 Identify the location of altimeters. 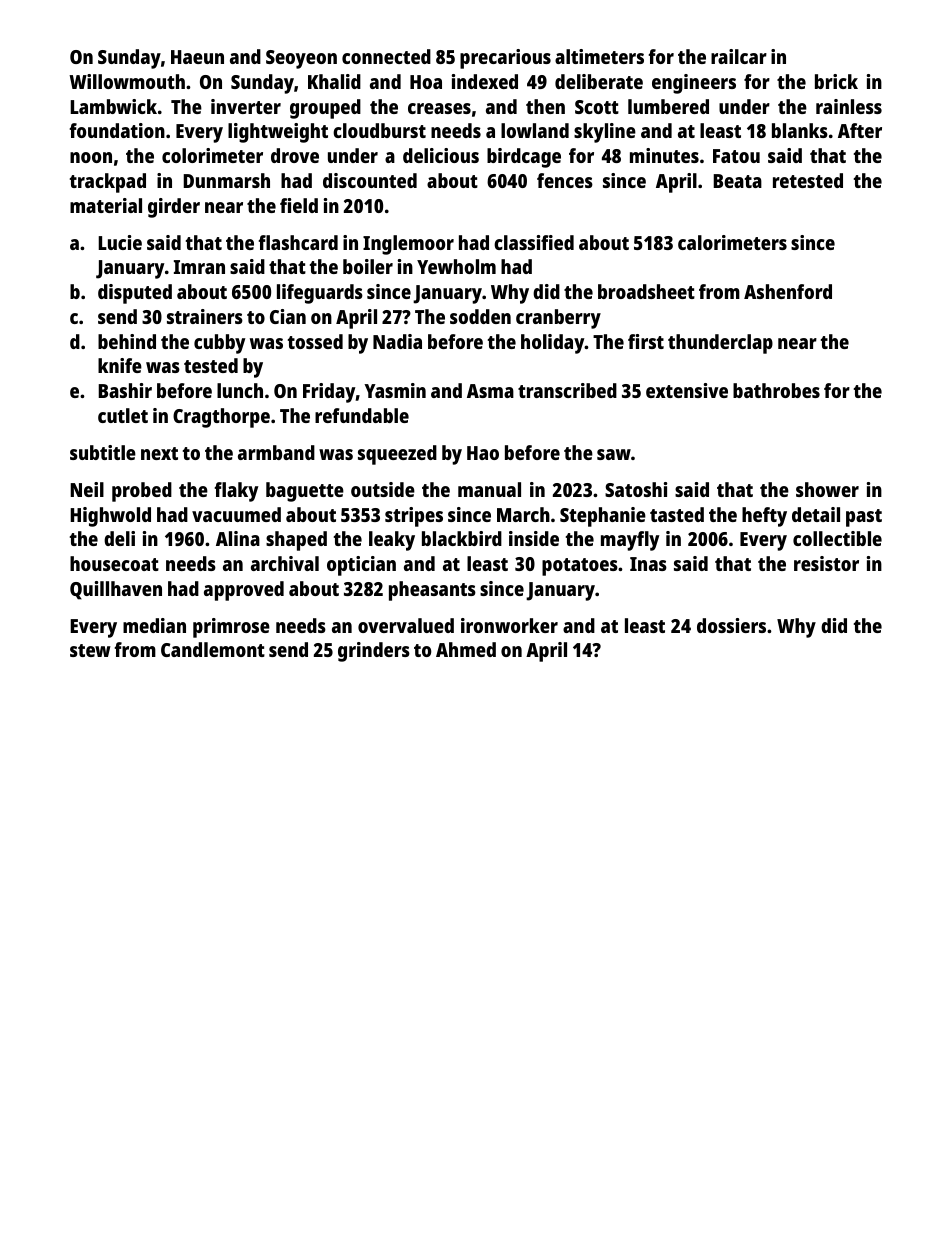
(599, 56).
